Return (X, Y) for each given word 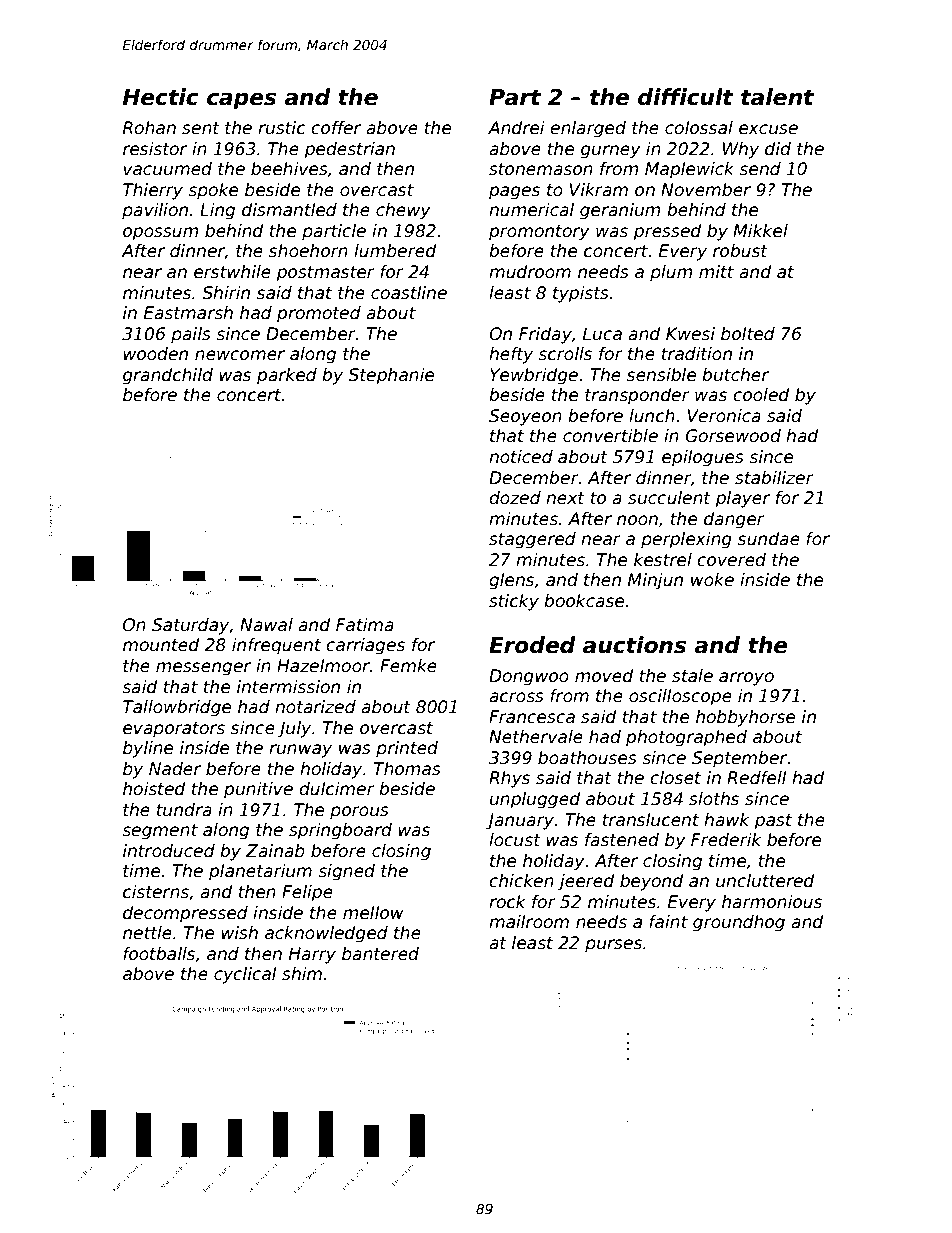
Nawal (266, 625)
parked (287, 376)
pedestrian (349, 150)
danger (734, 520)
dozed (515, 498)
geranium (620, 211)
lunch (652, 416)
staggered (532, 540)
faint (668, 922)
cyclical (245, 975)
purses (613, 946)
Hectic (160, 97)
